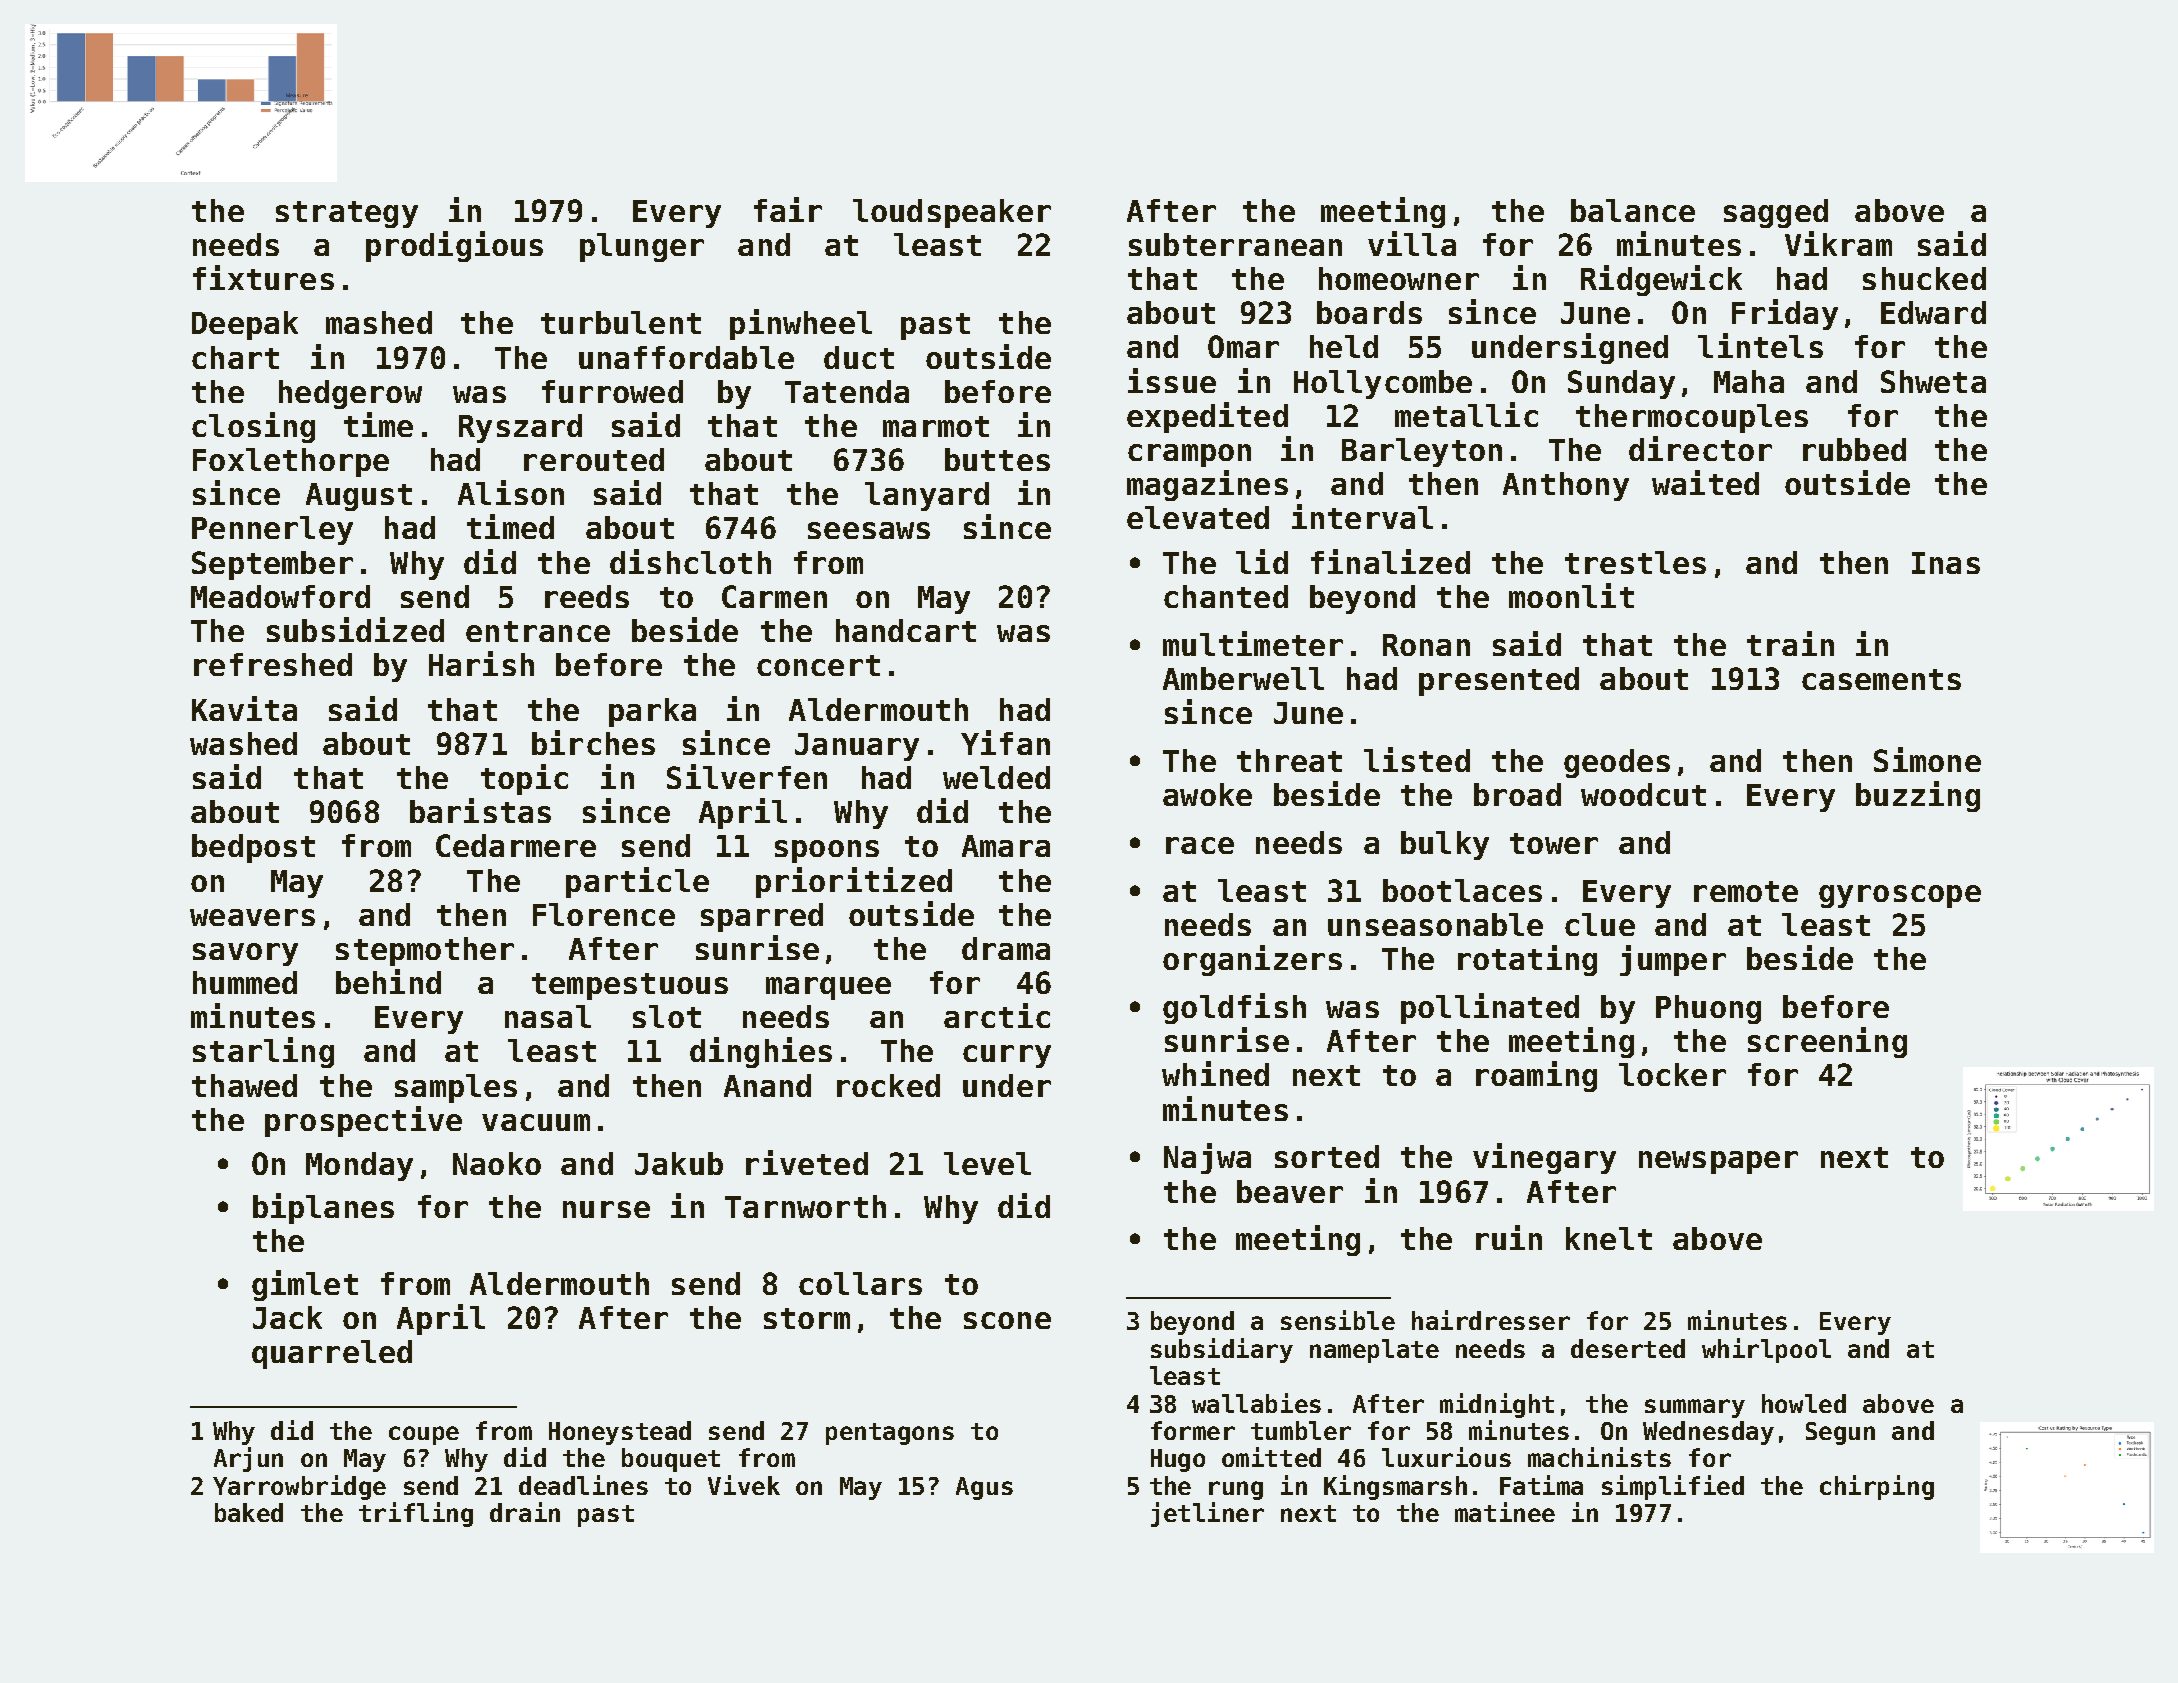 This page has height=1683, width=2178. I want to click on jetliner, so click(1207, 1514).
